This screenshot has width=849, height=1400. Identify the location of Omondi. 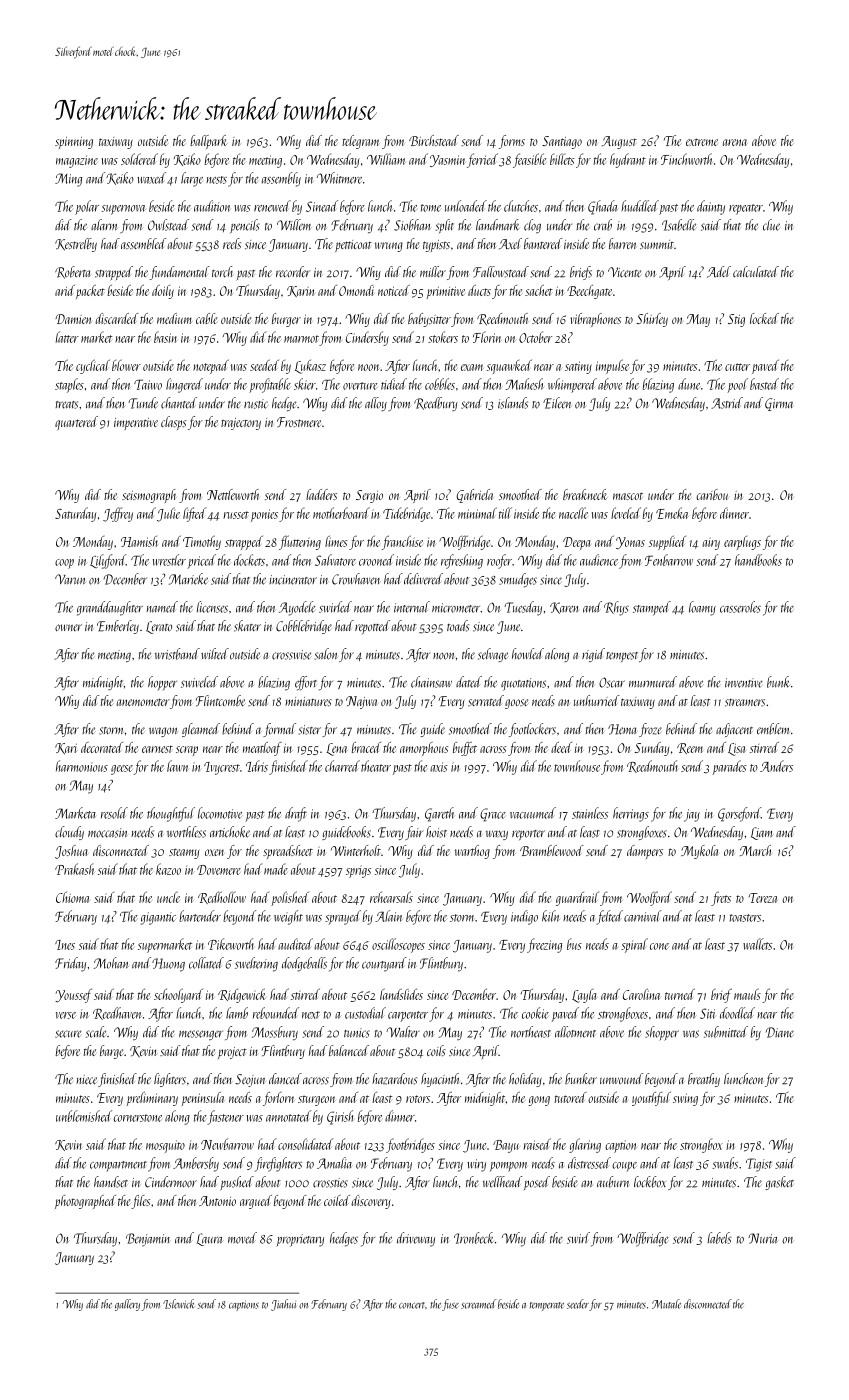
(356, 290).
